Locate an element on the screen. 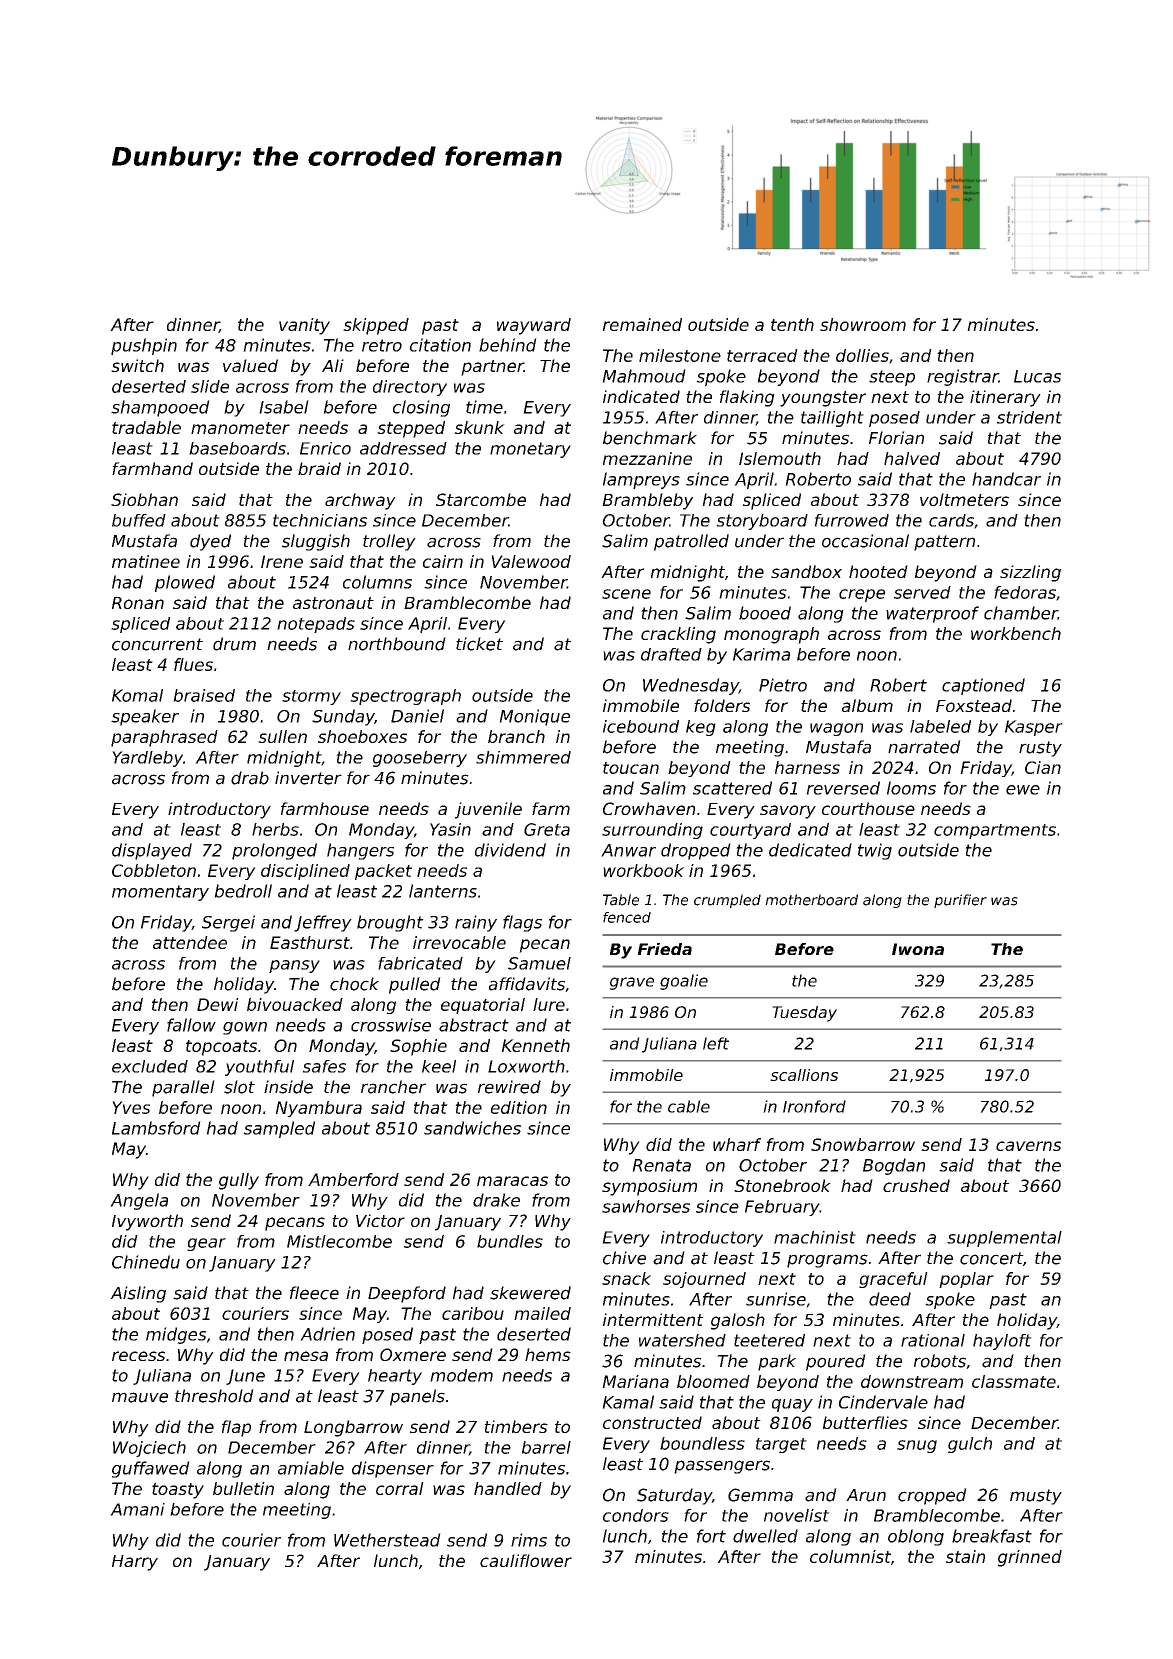 Image resolution: width=1173 pixels, height=1659 pixels. braid is located at coordinates (319, 468).
